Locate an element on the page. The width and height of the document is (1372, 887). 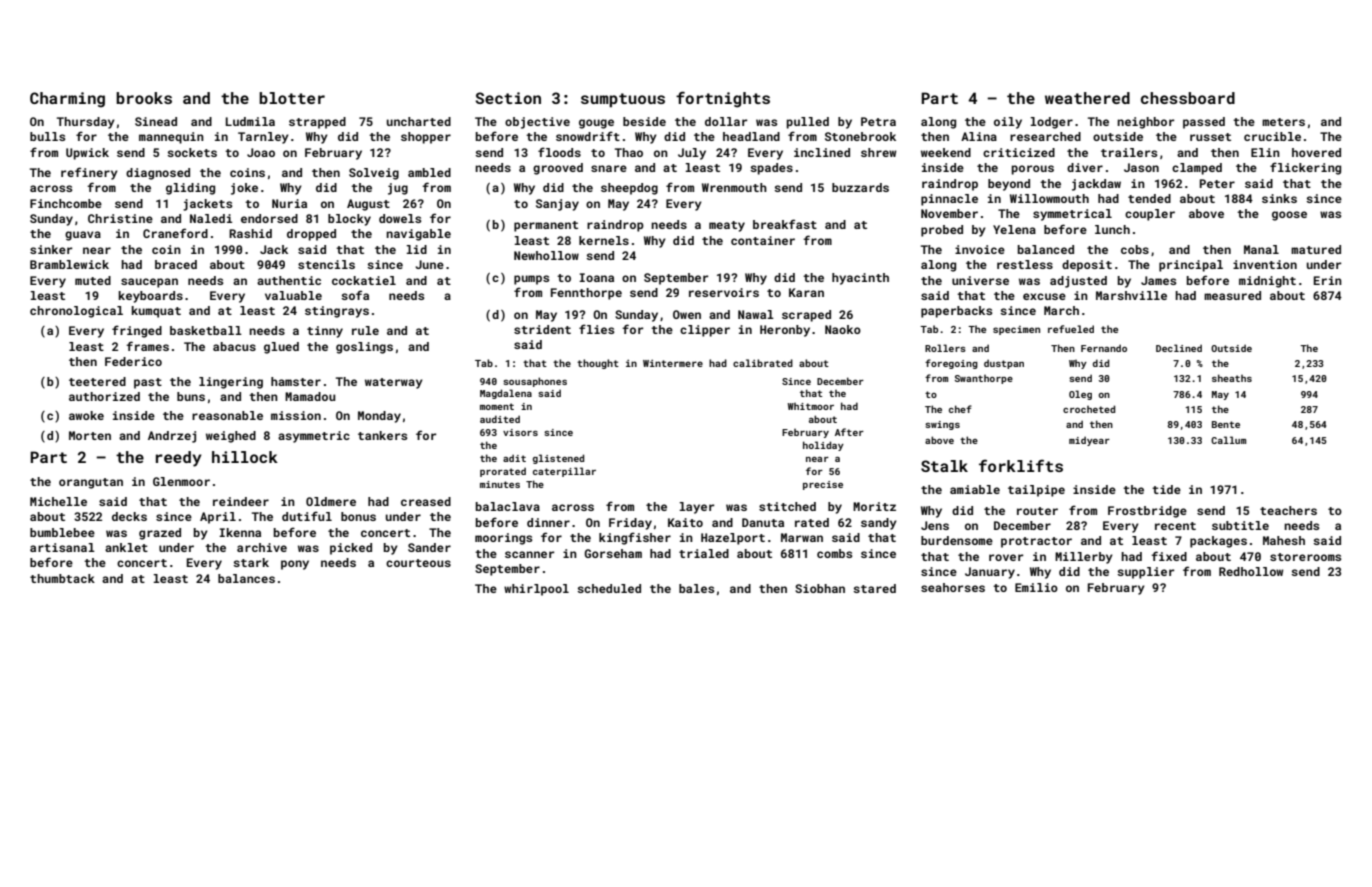
hovered is located at coordinates (1316, 152).
